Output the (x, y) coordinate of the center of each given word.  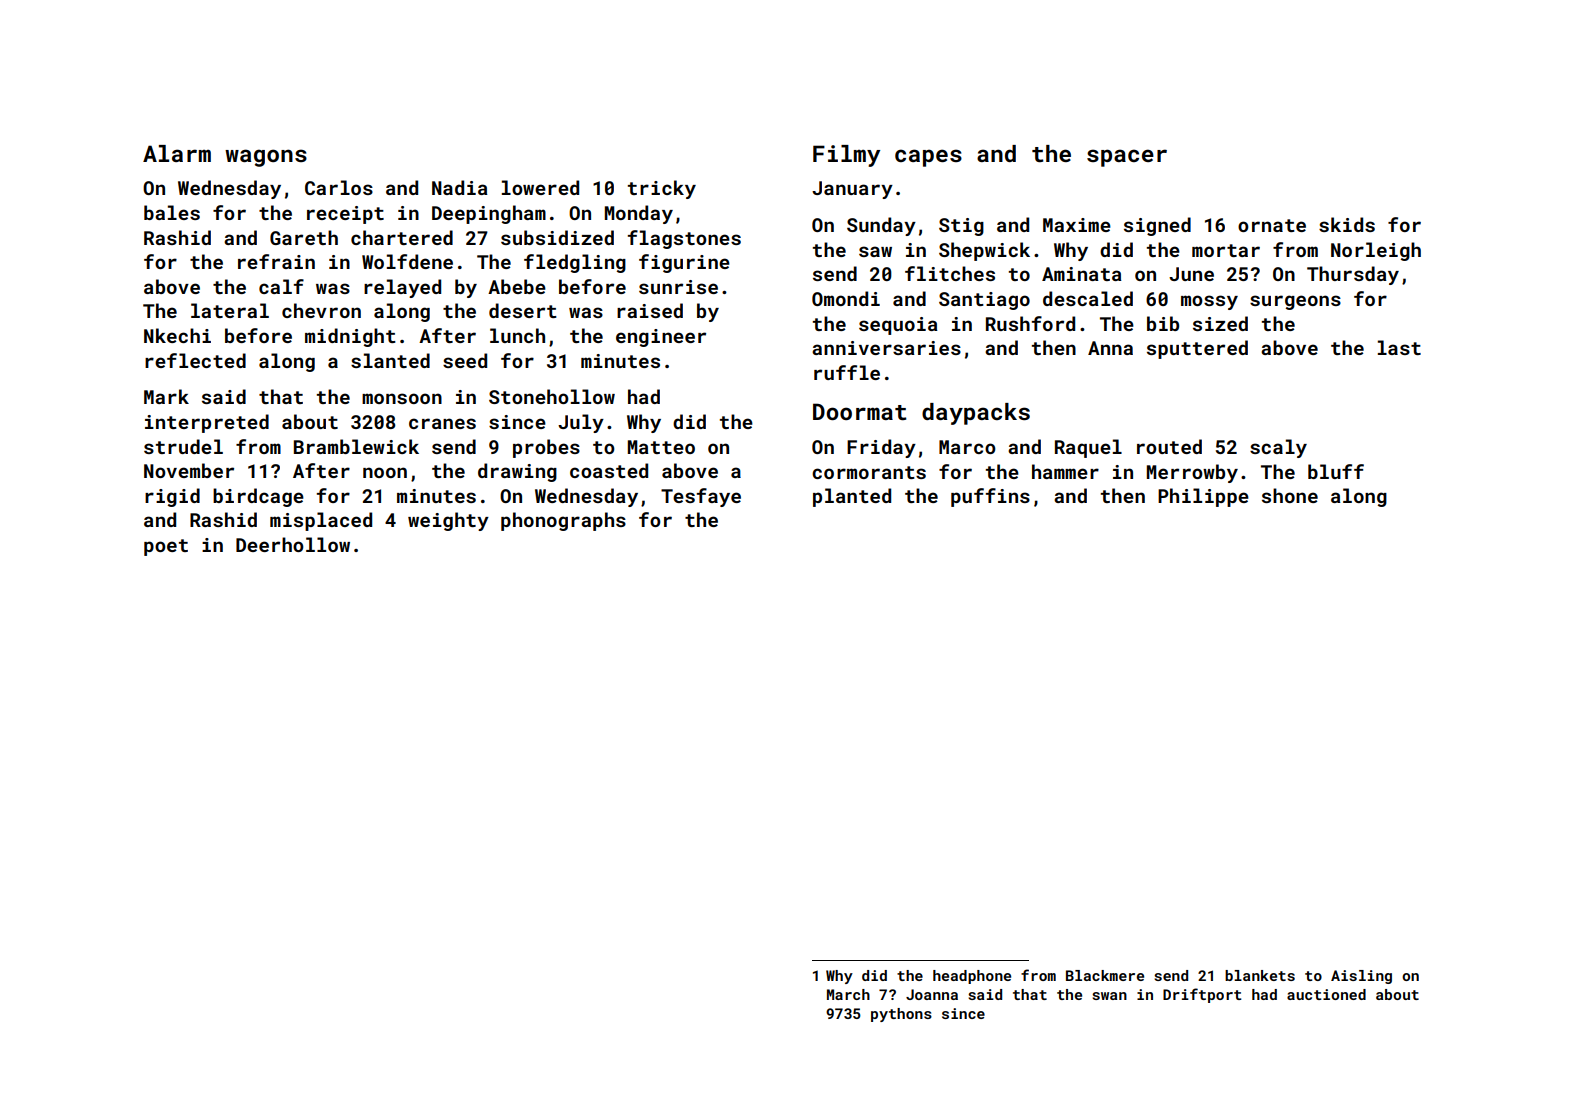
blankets (1260, 975)
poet (166, 547)
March (848, 994)
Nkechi (177, 335)
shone (1290, 495)
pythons (901, 1015)
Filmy (846, 156)
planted (852, 497)
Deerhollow (293, 544)
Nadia (460, 187)
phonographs (563, 521)
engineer (661, 338)
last (1399, 347)
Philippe (1203, 497)
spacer (1127, 158)
